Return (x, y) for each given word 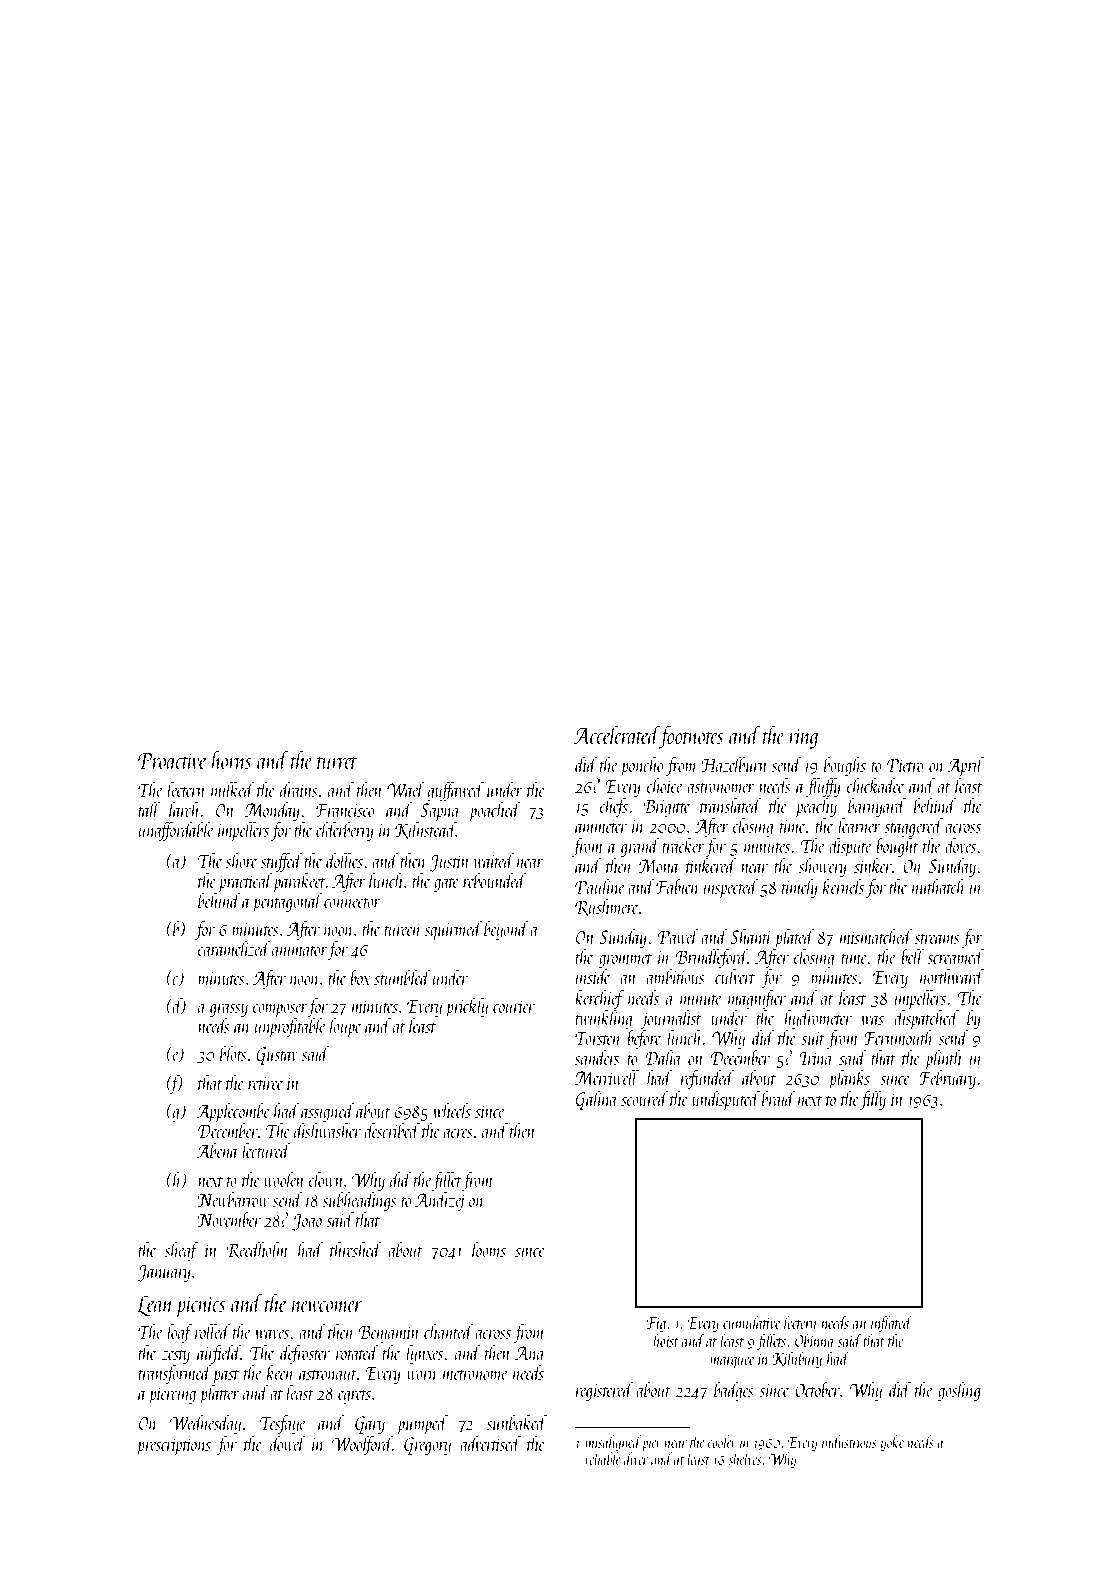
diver (636, 1458)
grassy (228, 1010)
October (817, 1389)
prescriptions (174, 1446)
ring (803, 738)
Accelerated (616, 734)
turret (337, 762)
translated (730, 805)
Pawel (678, 936)
